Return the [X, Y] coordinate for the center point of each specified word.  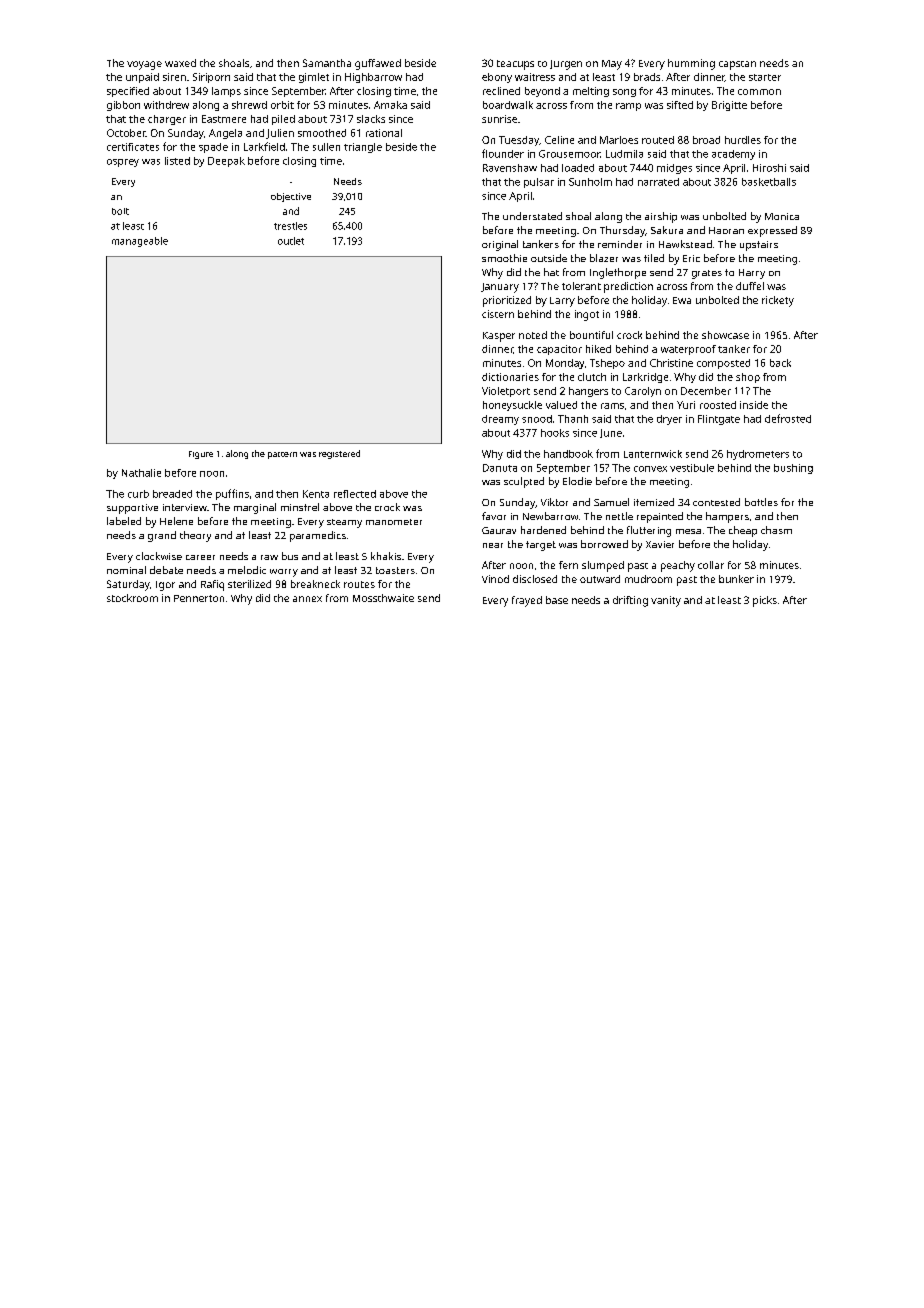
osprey [123, 163]
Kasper [499, 337]
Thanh [573, 419]
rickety [778, 301]
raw [269, 557]
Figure [201, 455]
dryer [669, 420]
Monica [782, 216]
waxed [180, 63]
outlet [291, 241]
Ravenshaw [510, 168]
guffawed [378, 64]
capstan [737, 65]
